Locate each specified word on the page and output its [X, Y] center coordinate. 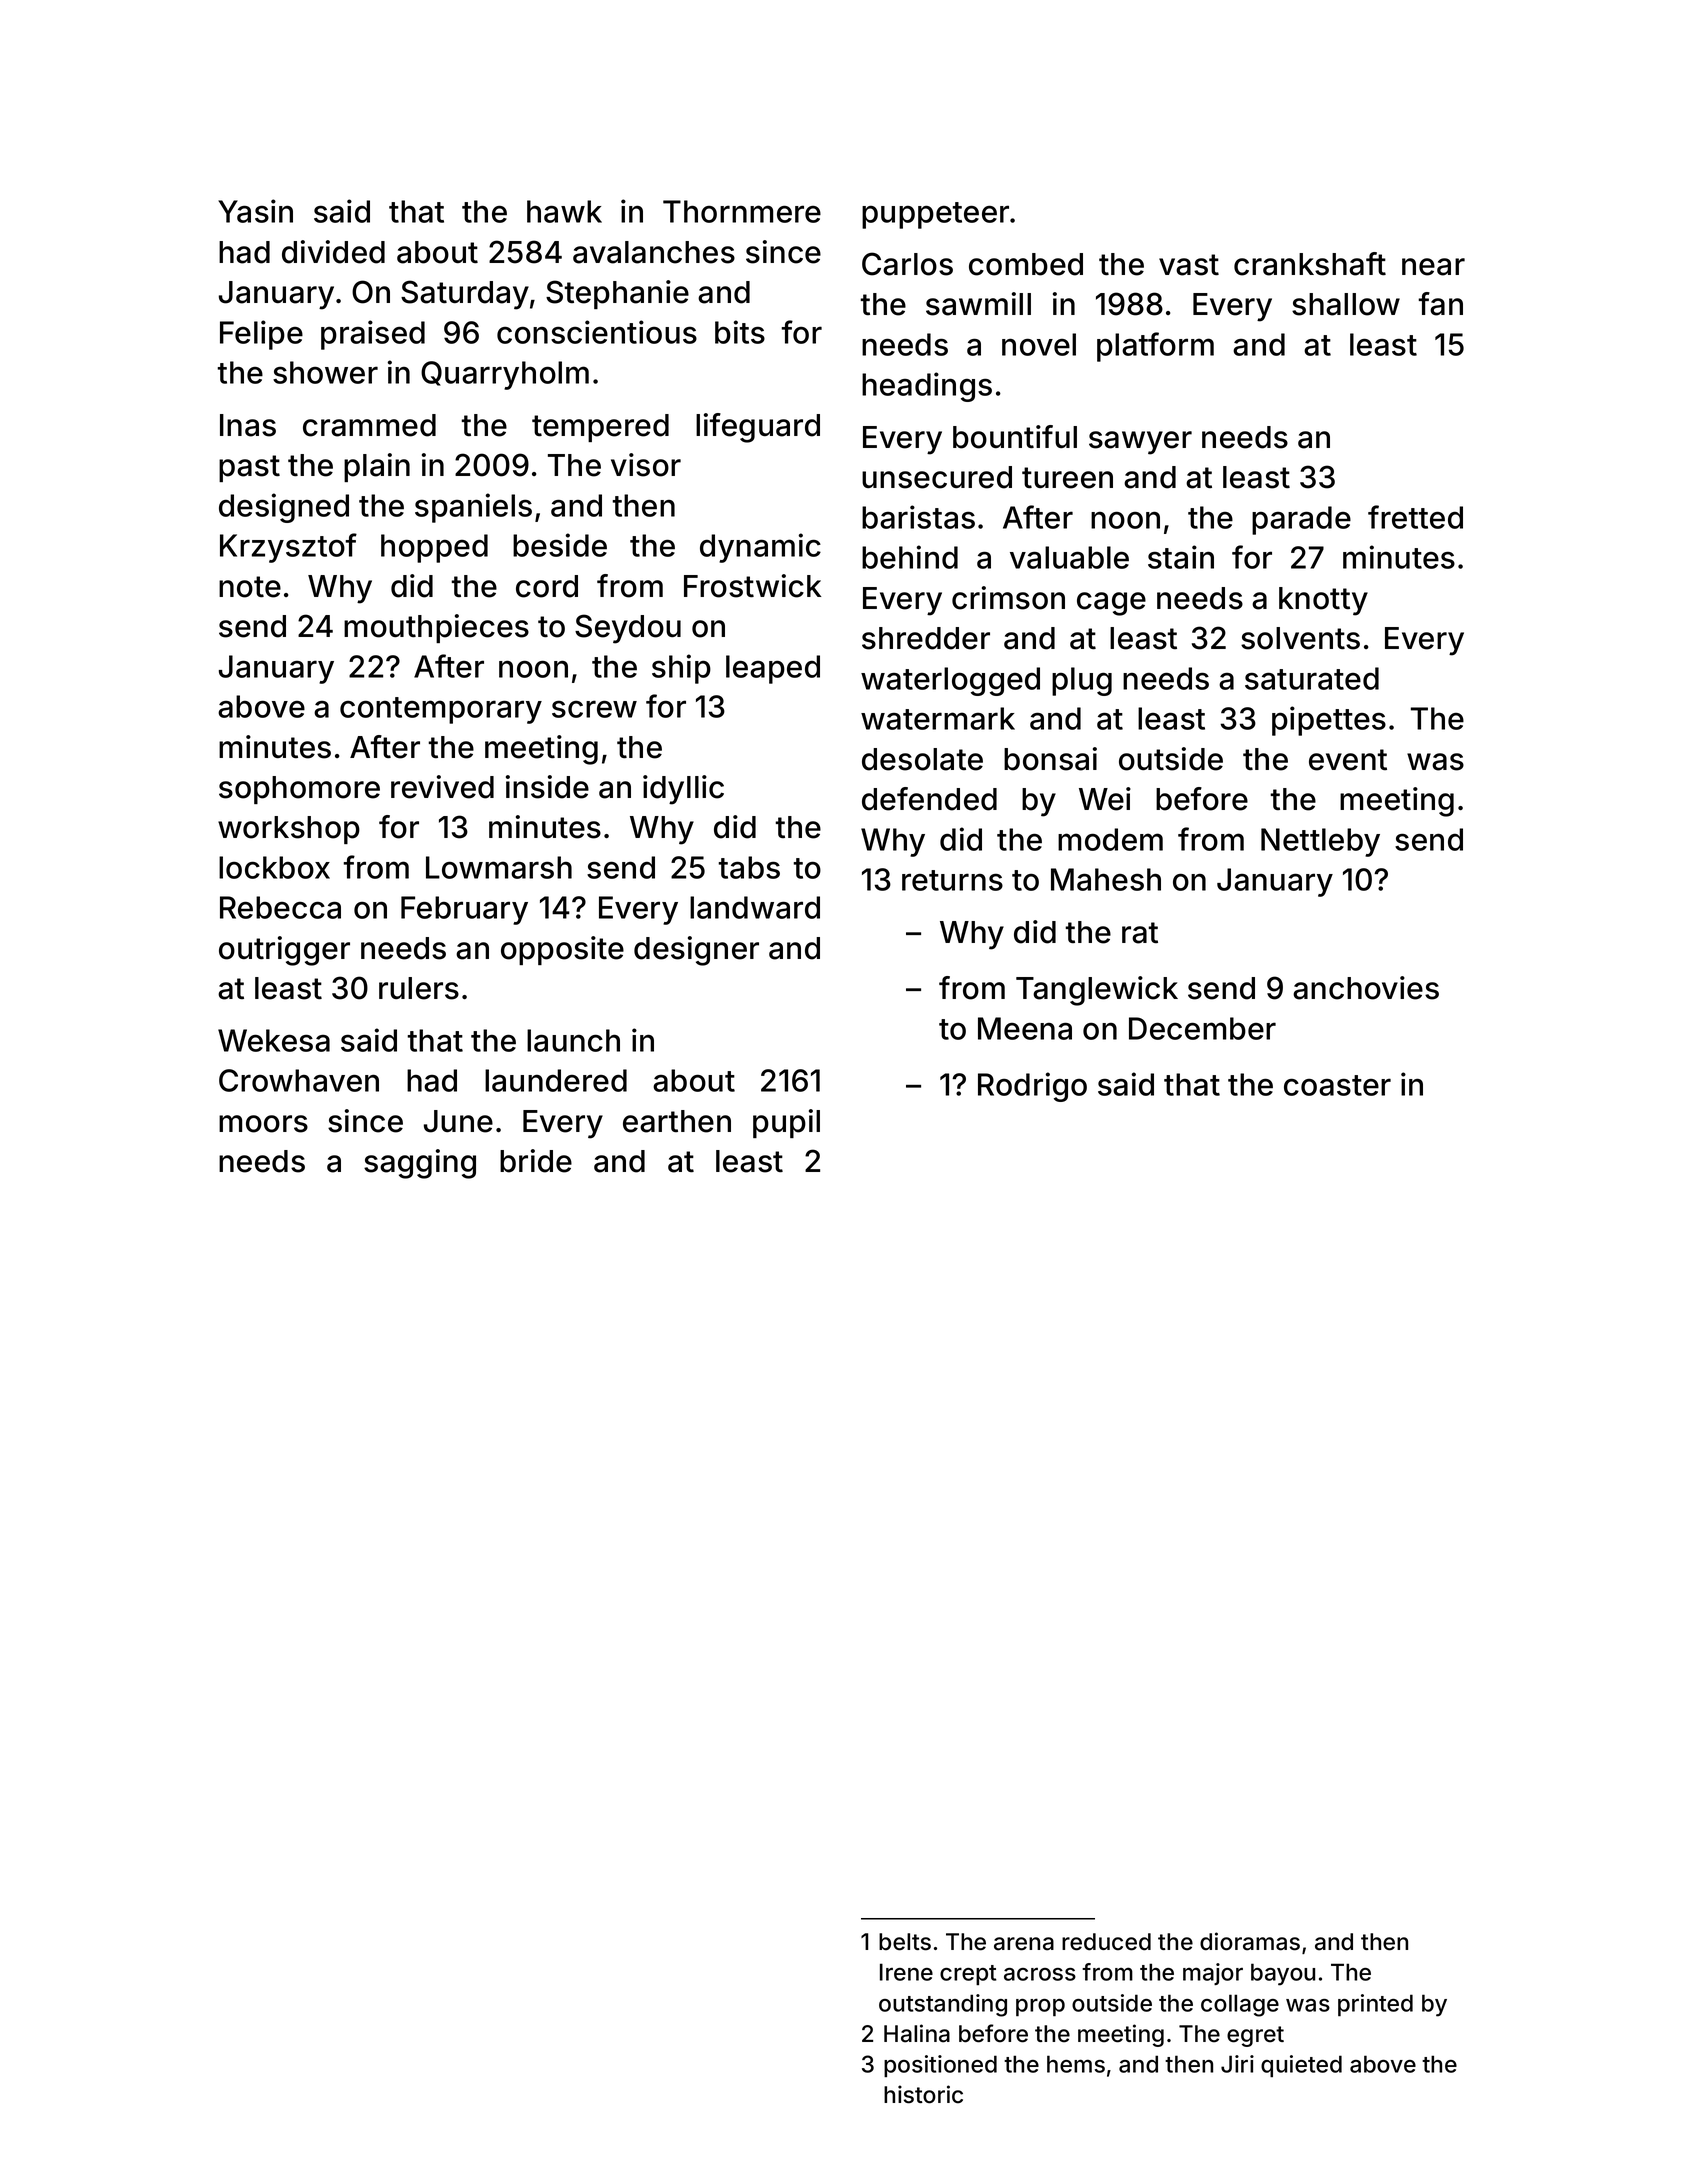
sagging [420, 1164]
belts [905, 1942]
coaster [1337, 1085]
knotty [1323, 601]
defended [929, 799]
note [250, 587]
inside [547, 787]
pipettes [1329, 721]
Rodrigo [1032, 1087]
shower [325, 372]
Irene [906, 1972]
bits [740, 332]
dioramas [1250, 1941]
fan [1440, 304]
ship [681, 669]
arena [1024, 1944]
